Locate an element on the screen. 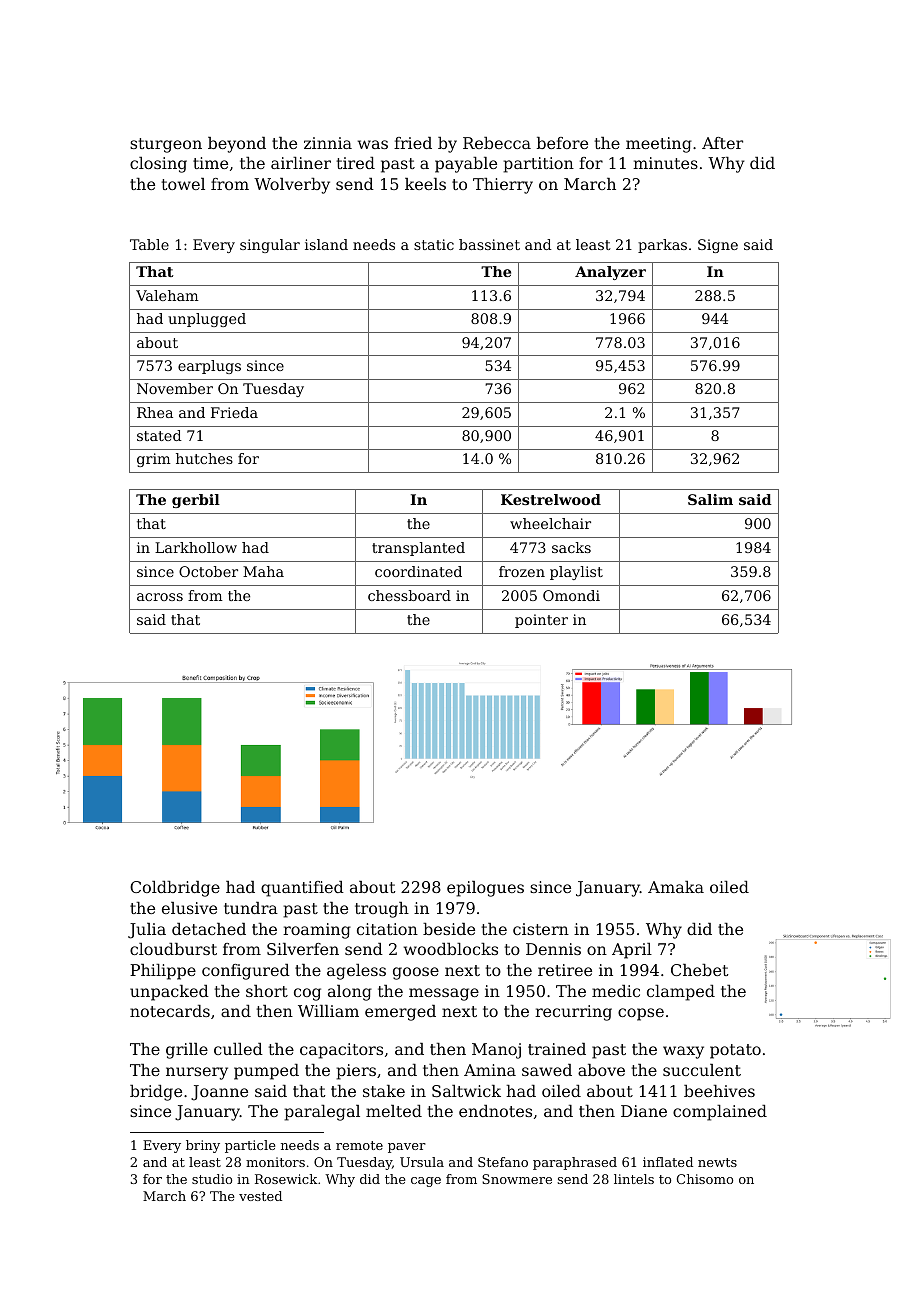  unpacked is located at coordinates (169, 993).
